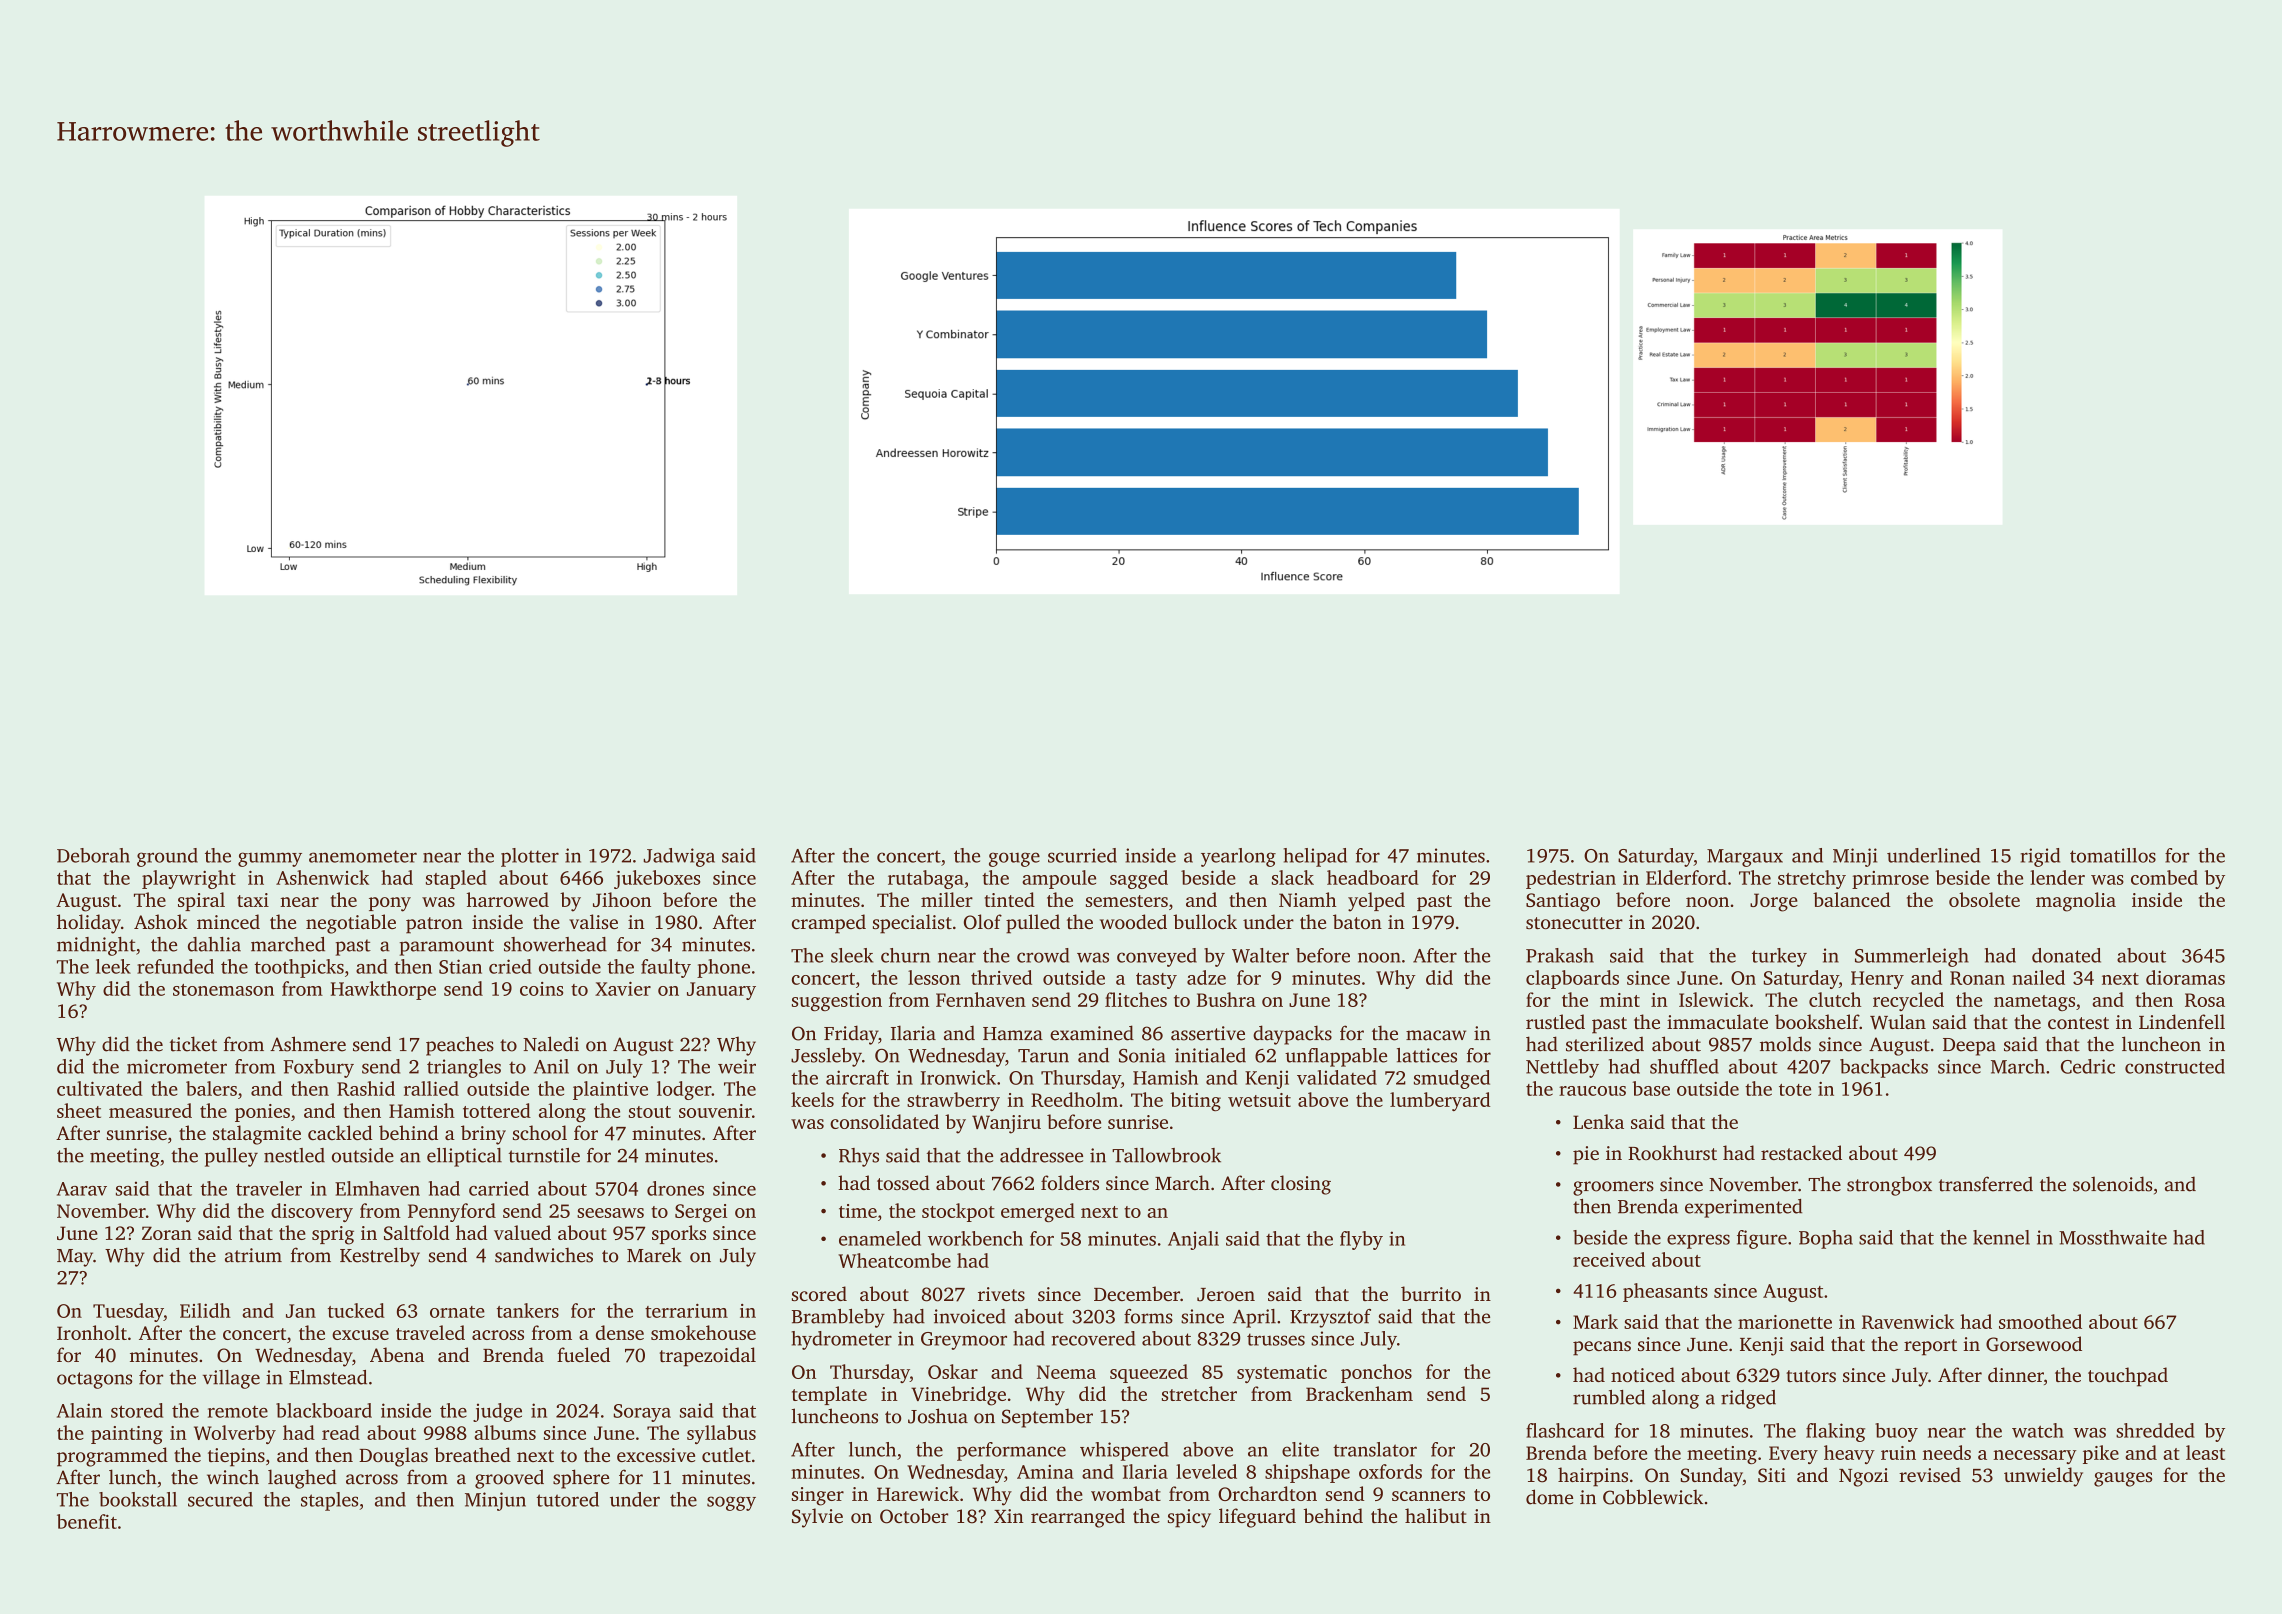  What do you see at coordinates (679, 857) in the screenshot?
I see `Jadwiga` at bounding box center [679, 857].
